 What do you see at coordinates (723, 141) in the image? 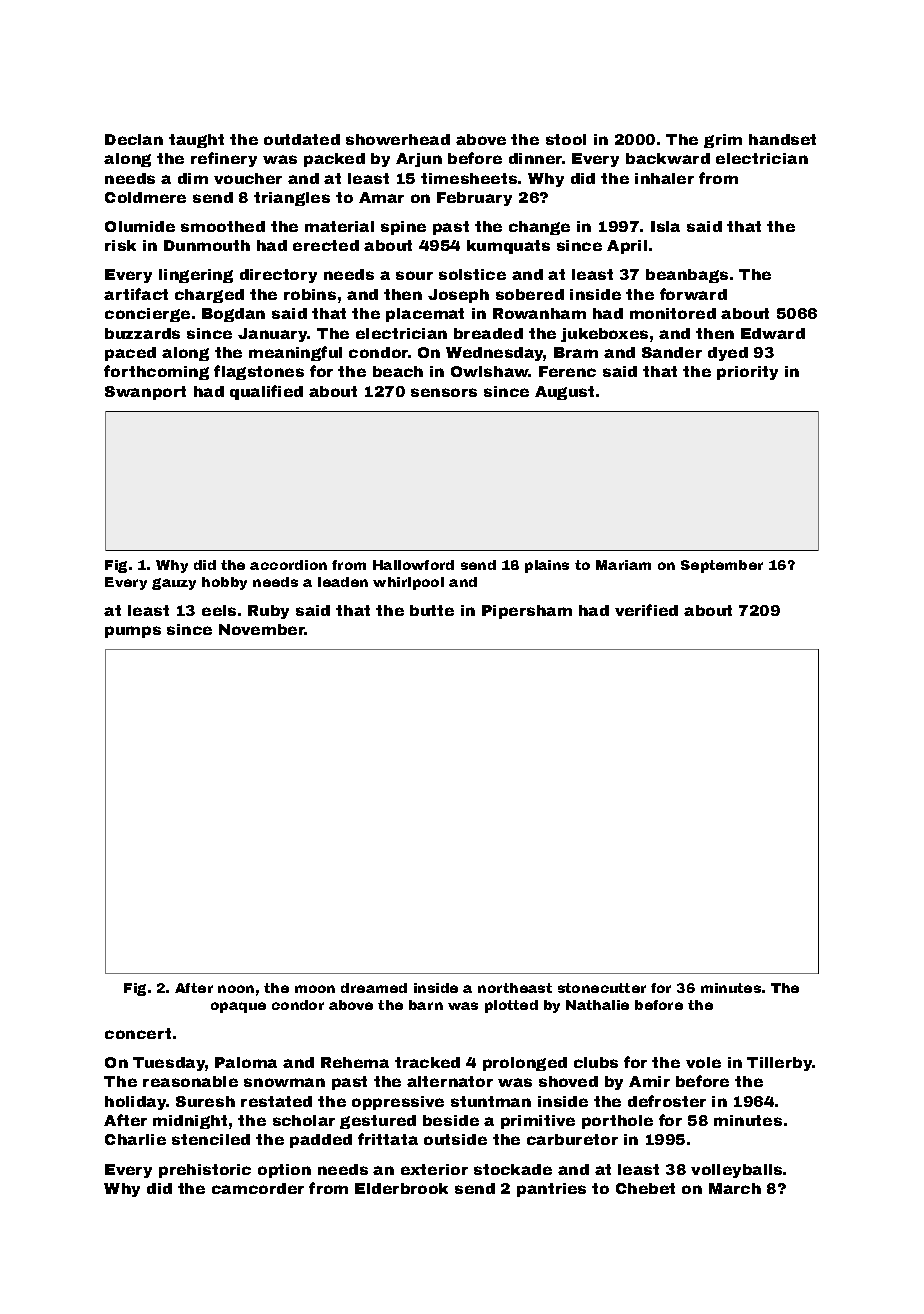
I see `grim` at bounding box center [723, 141].
